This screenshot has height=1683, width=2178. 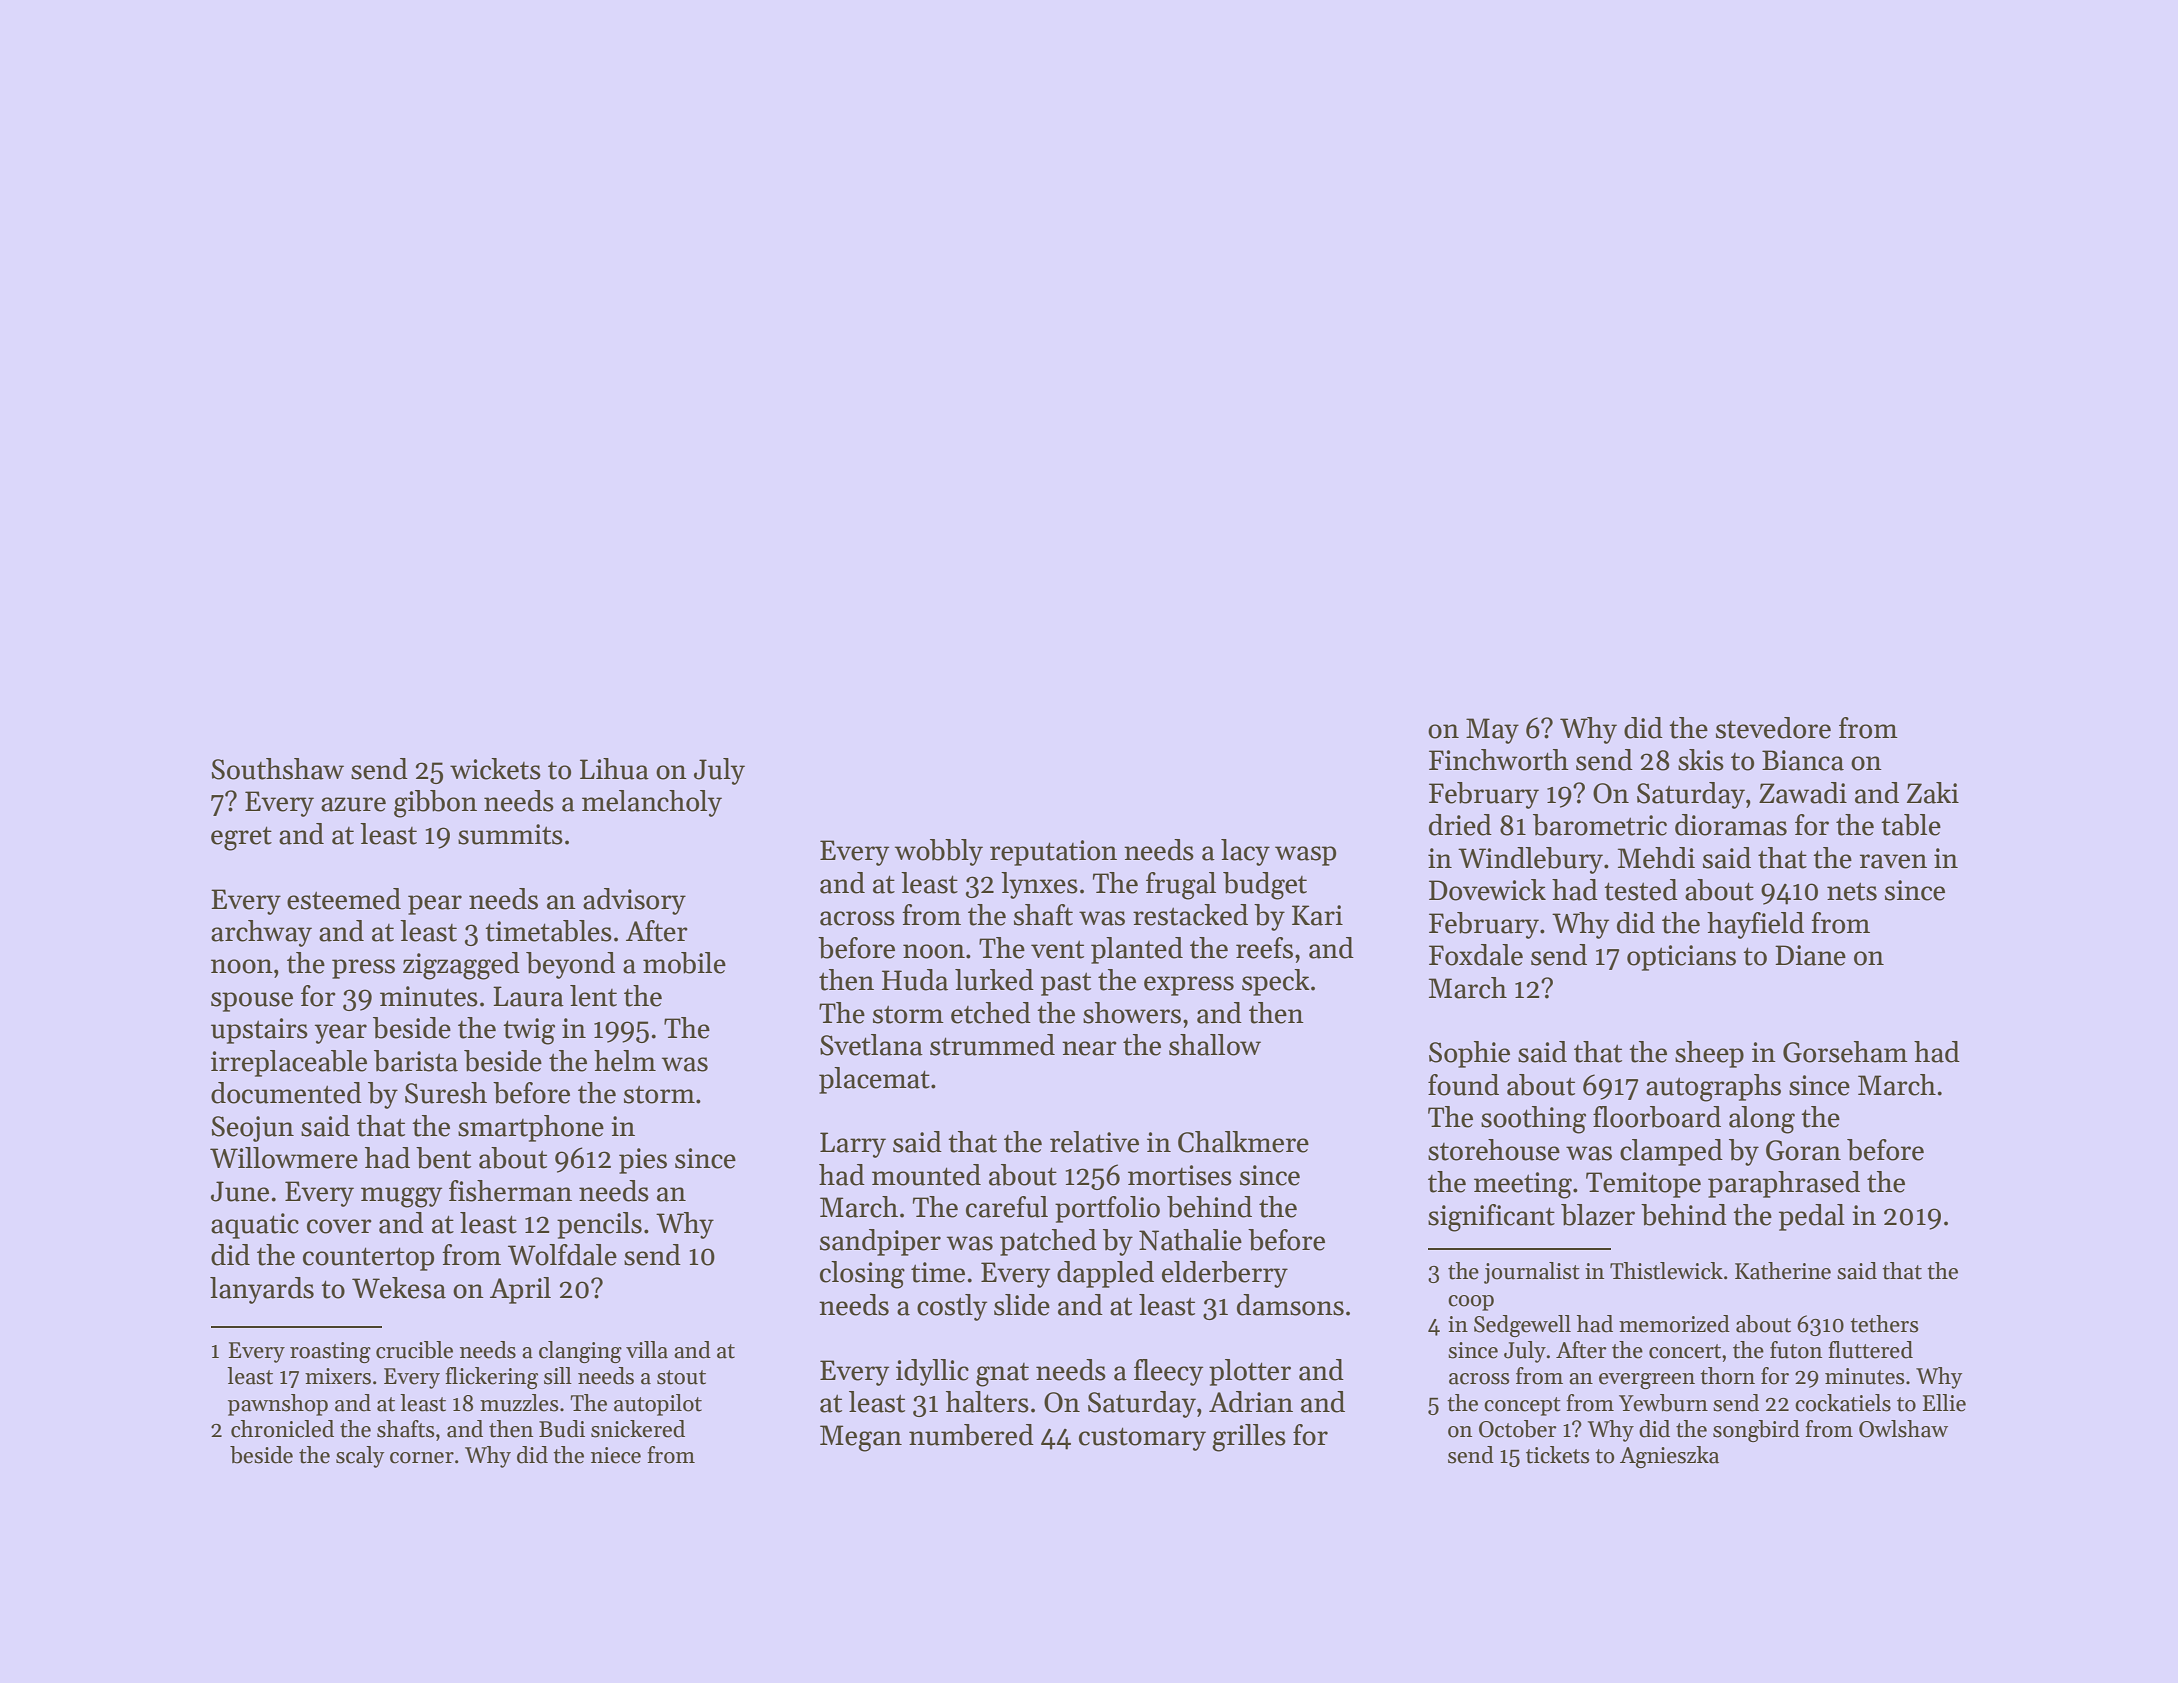 What do you see at coordinates (1142, 1439) in the screenshot?
I see `customary` at bounding box center [1142, 1439].
